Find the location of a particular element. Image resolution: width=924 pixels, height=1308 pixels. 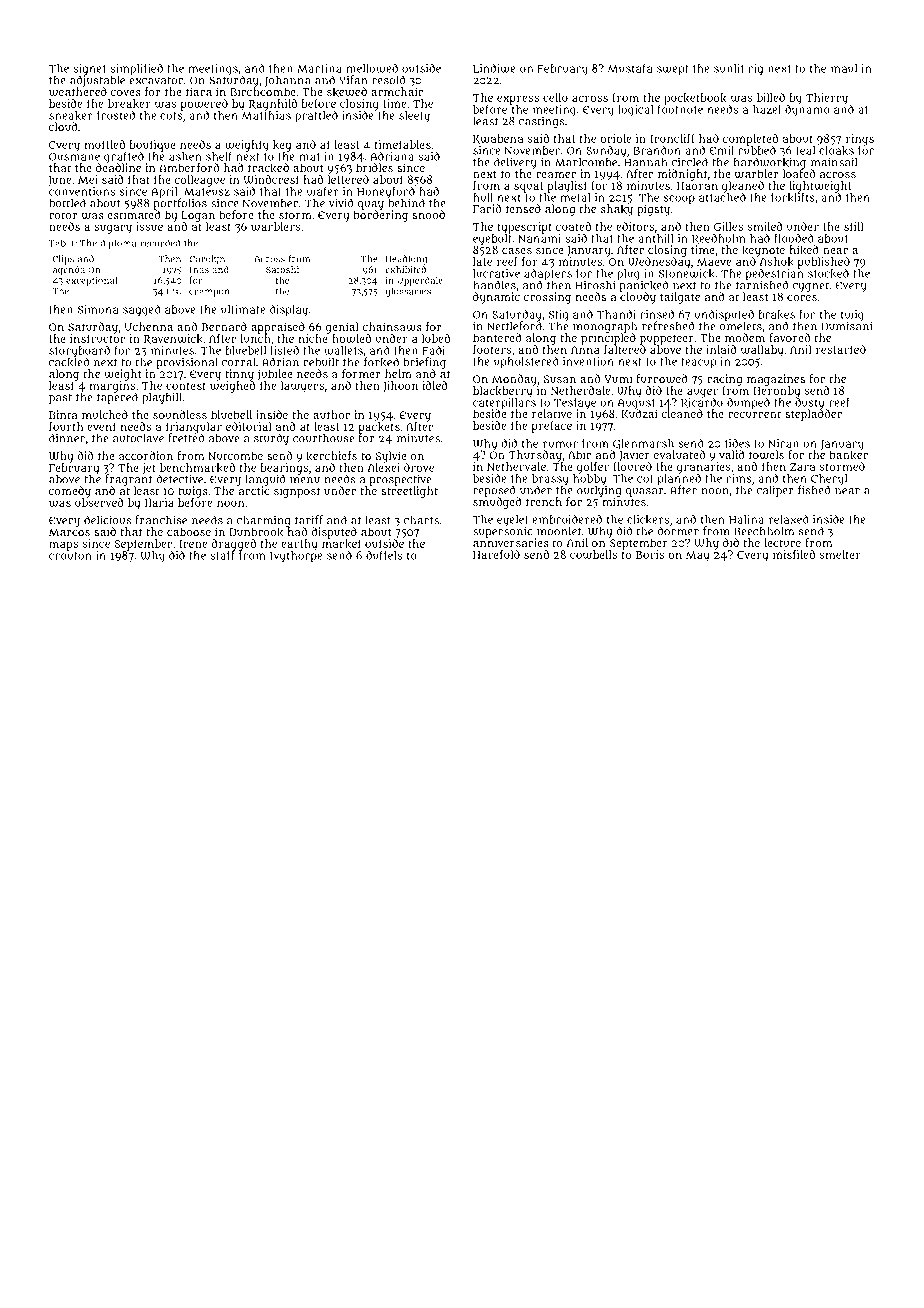

Irene is located at coordinates (193, 544).
